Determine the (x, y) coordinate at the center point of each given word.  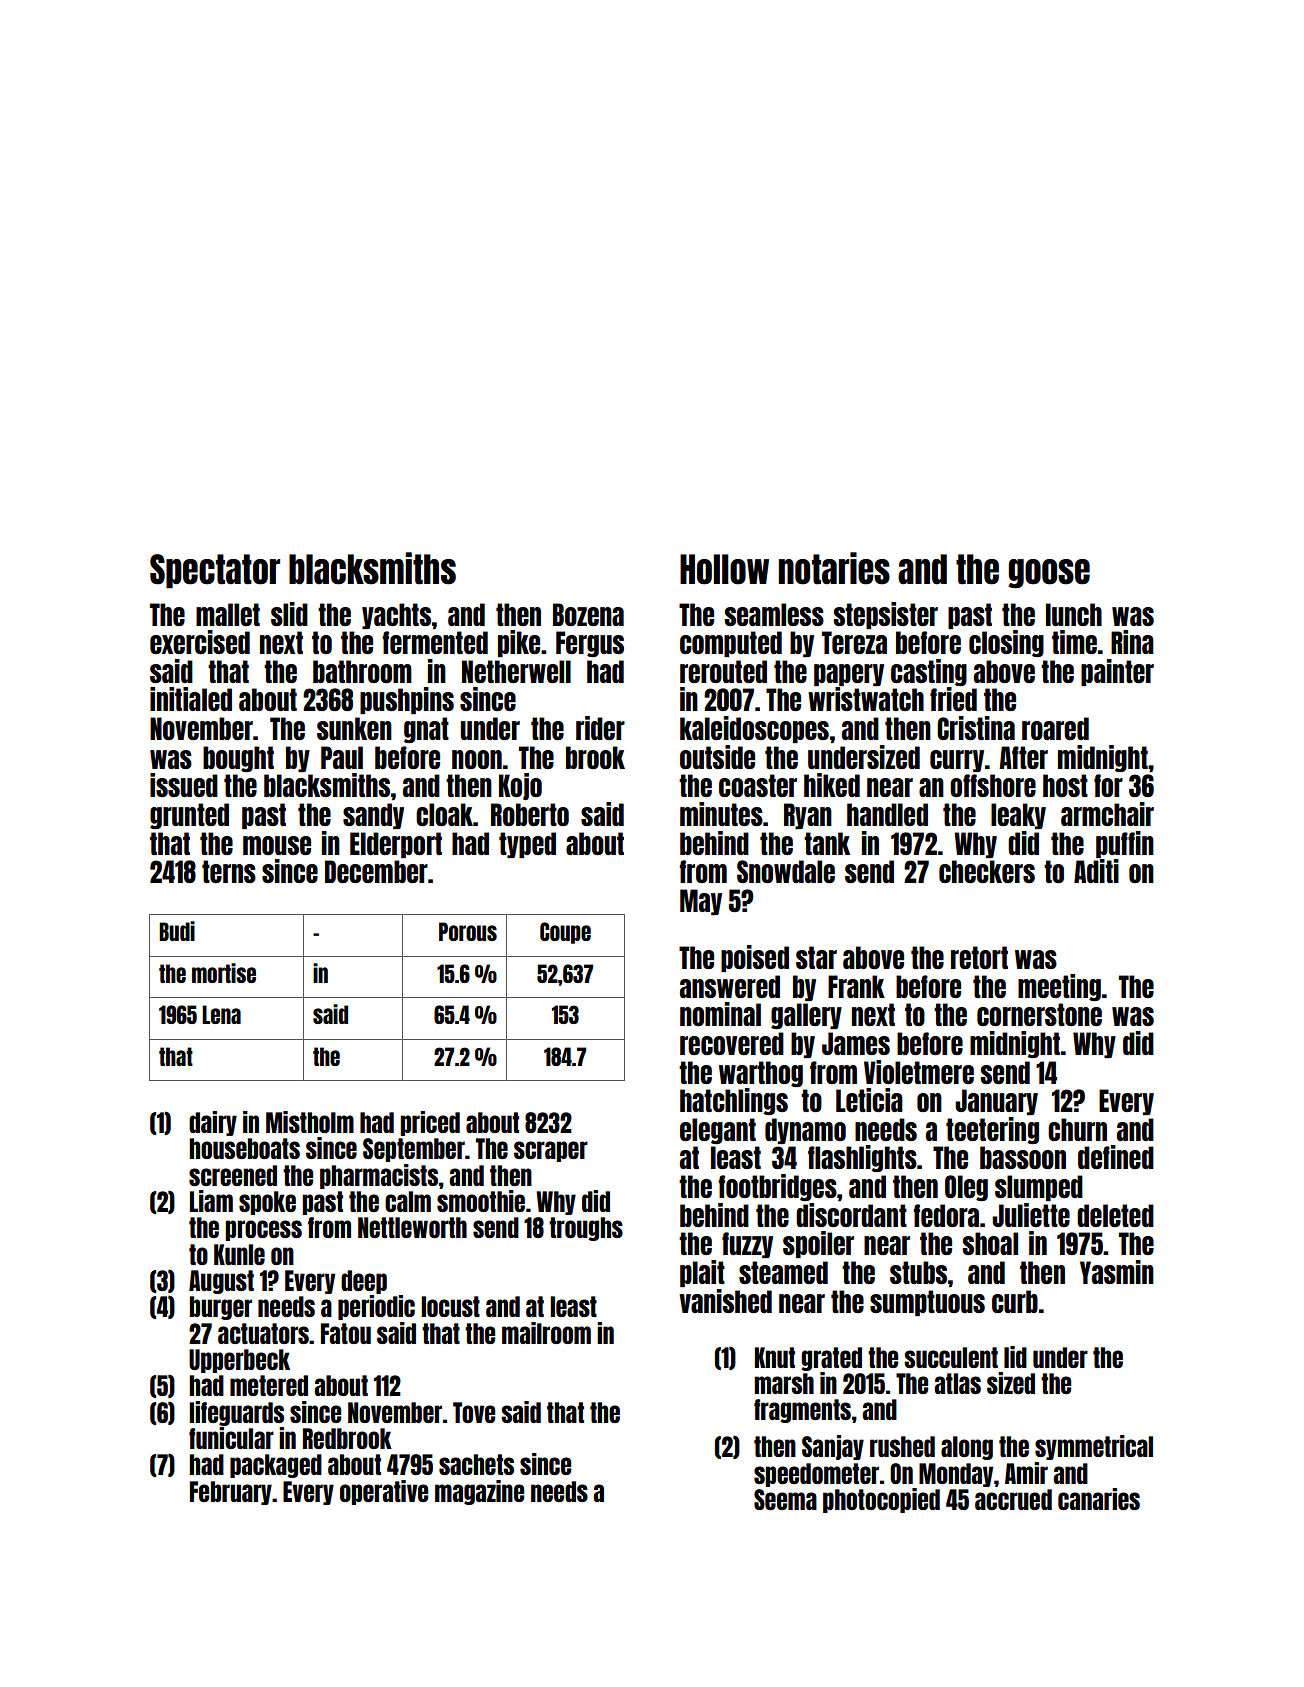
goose (1049, 573)
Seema (785, 1499)
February (231, 1493)
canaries (1099, 1499)
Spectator (215, 571)
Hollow (724, 569)
